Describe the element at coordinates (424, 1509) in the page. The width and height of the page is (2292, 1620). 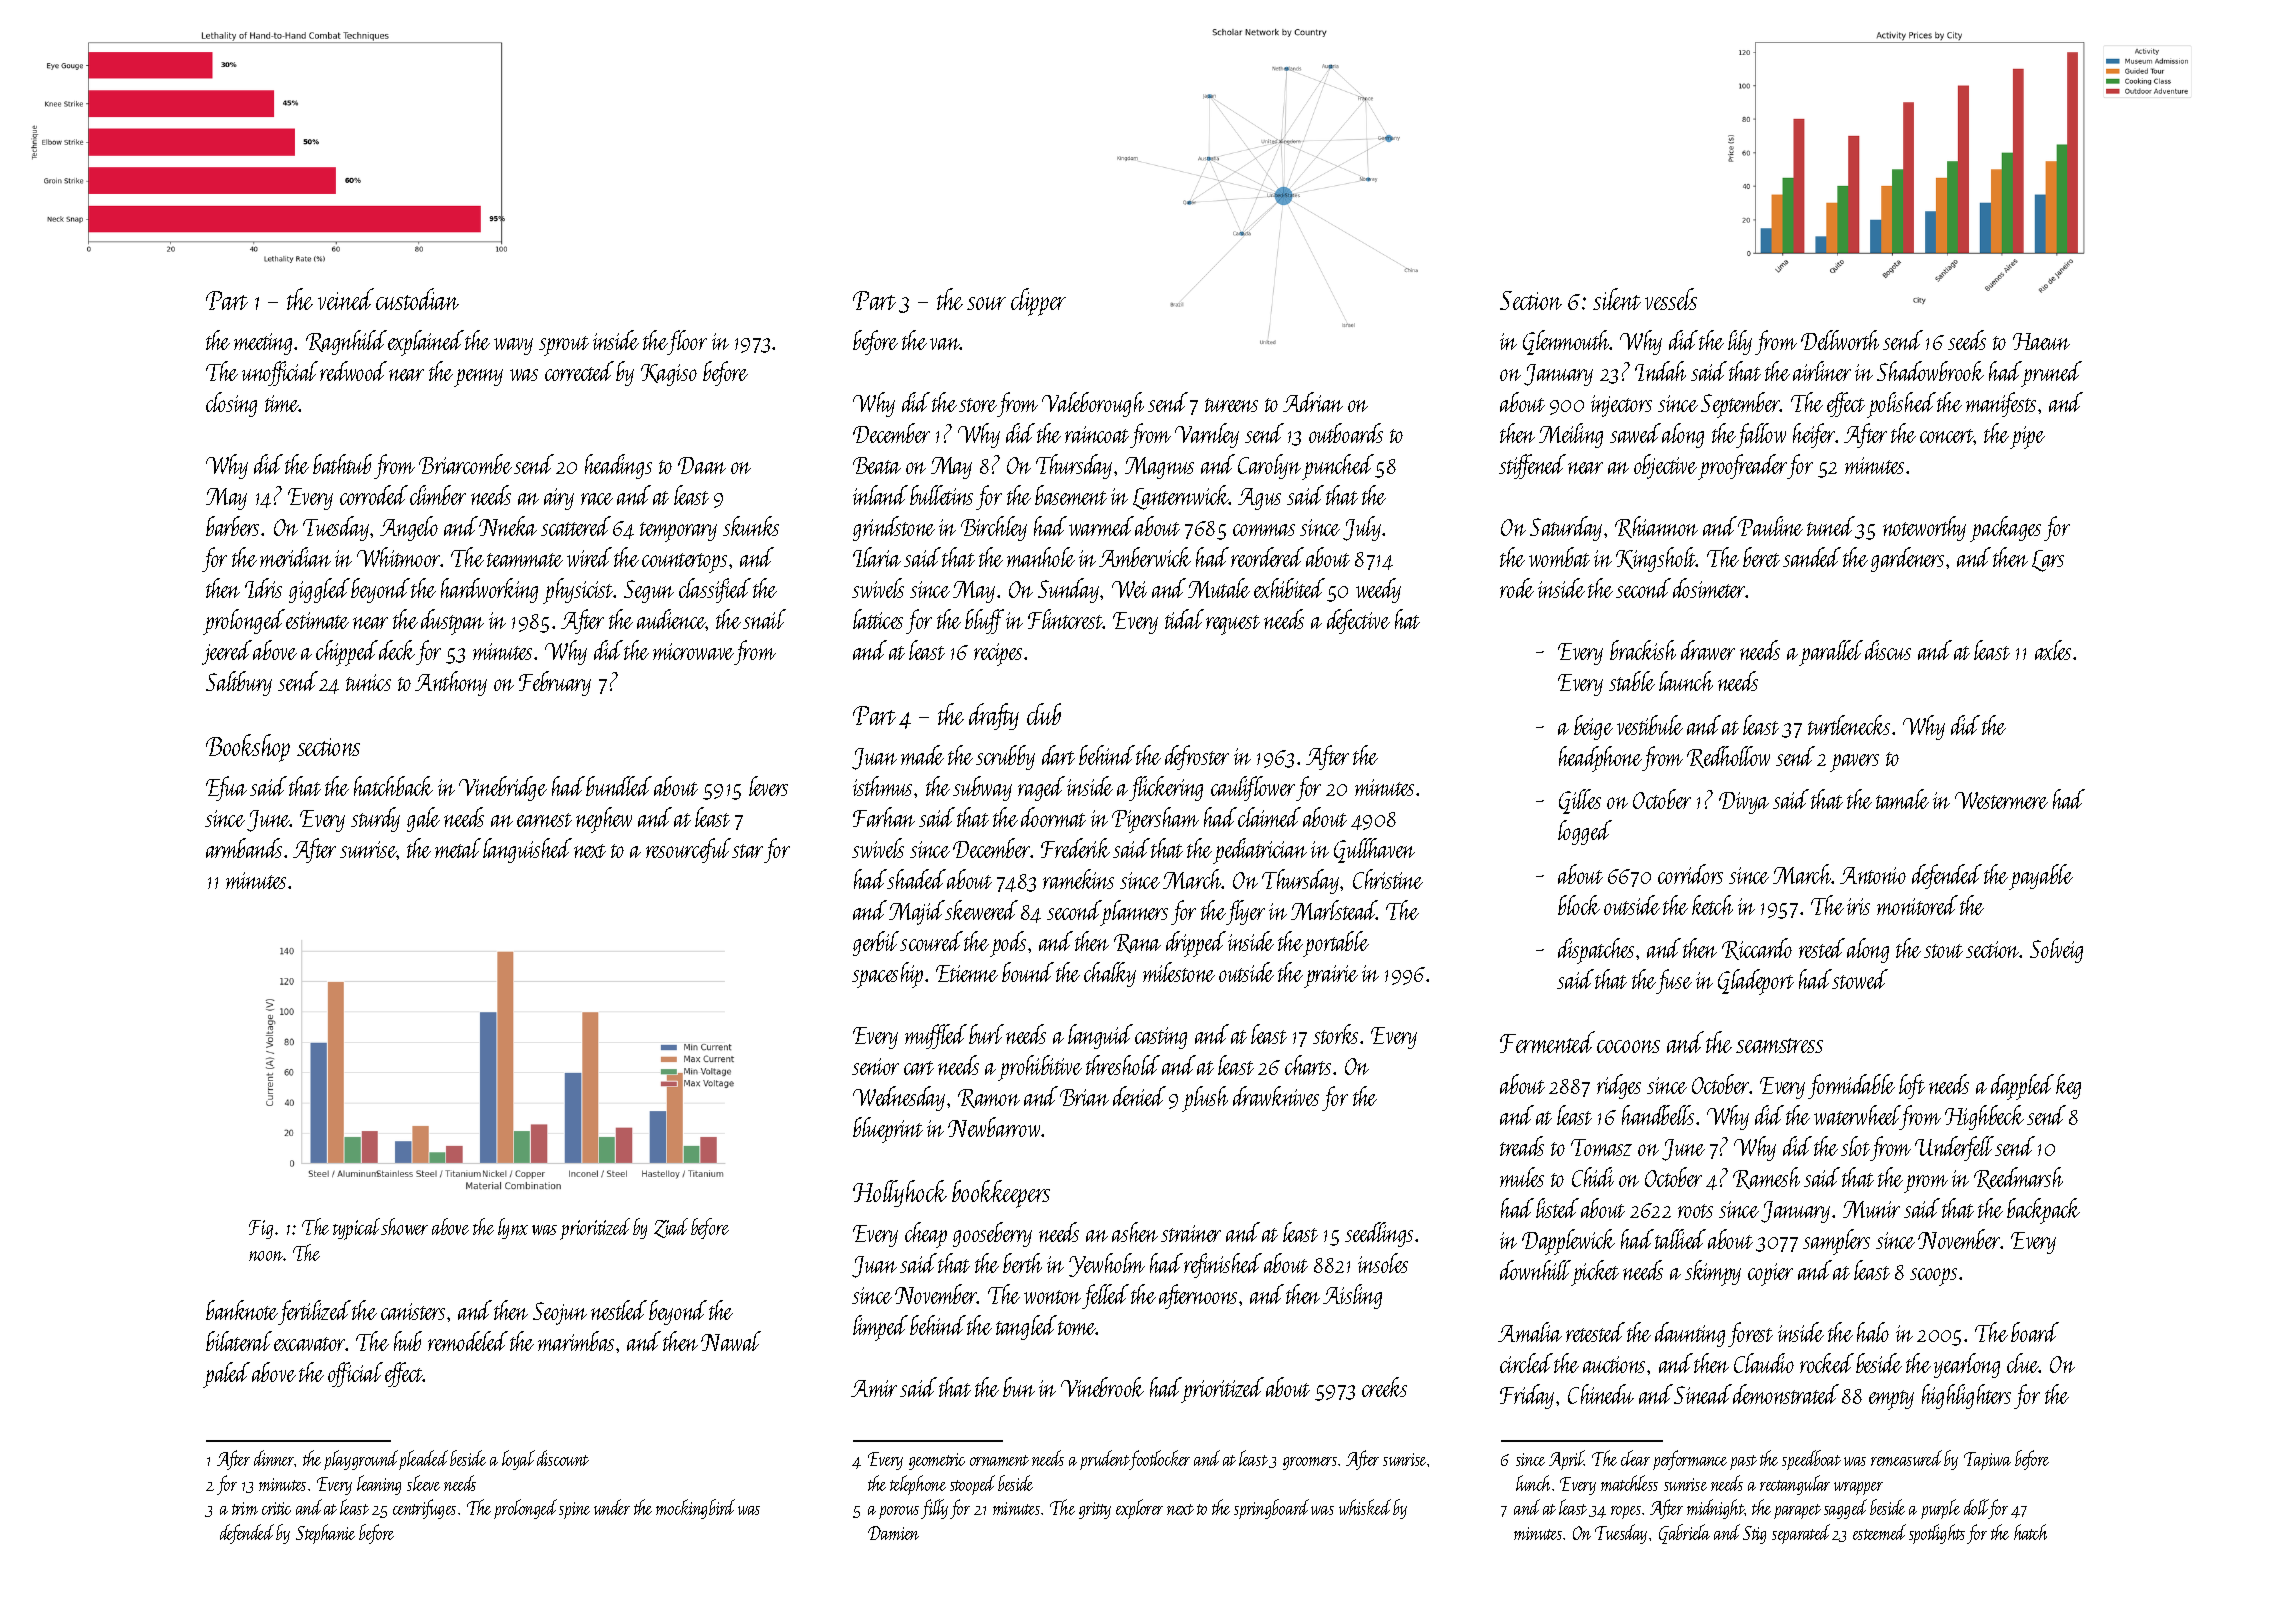
I see `centrifuges` at that location.
